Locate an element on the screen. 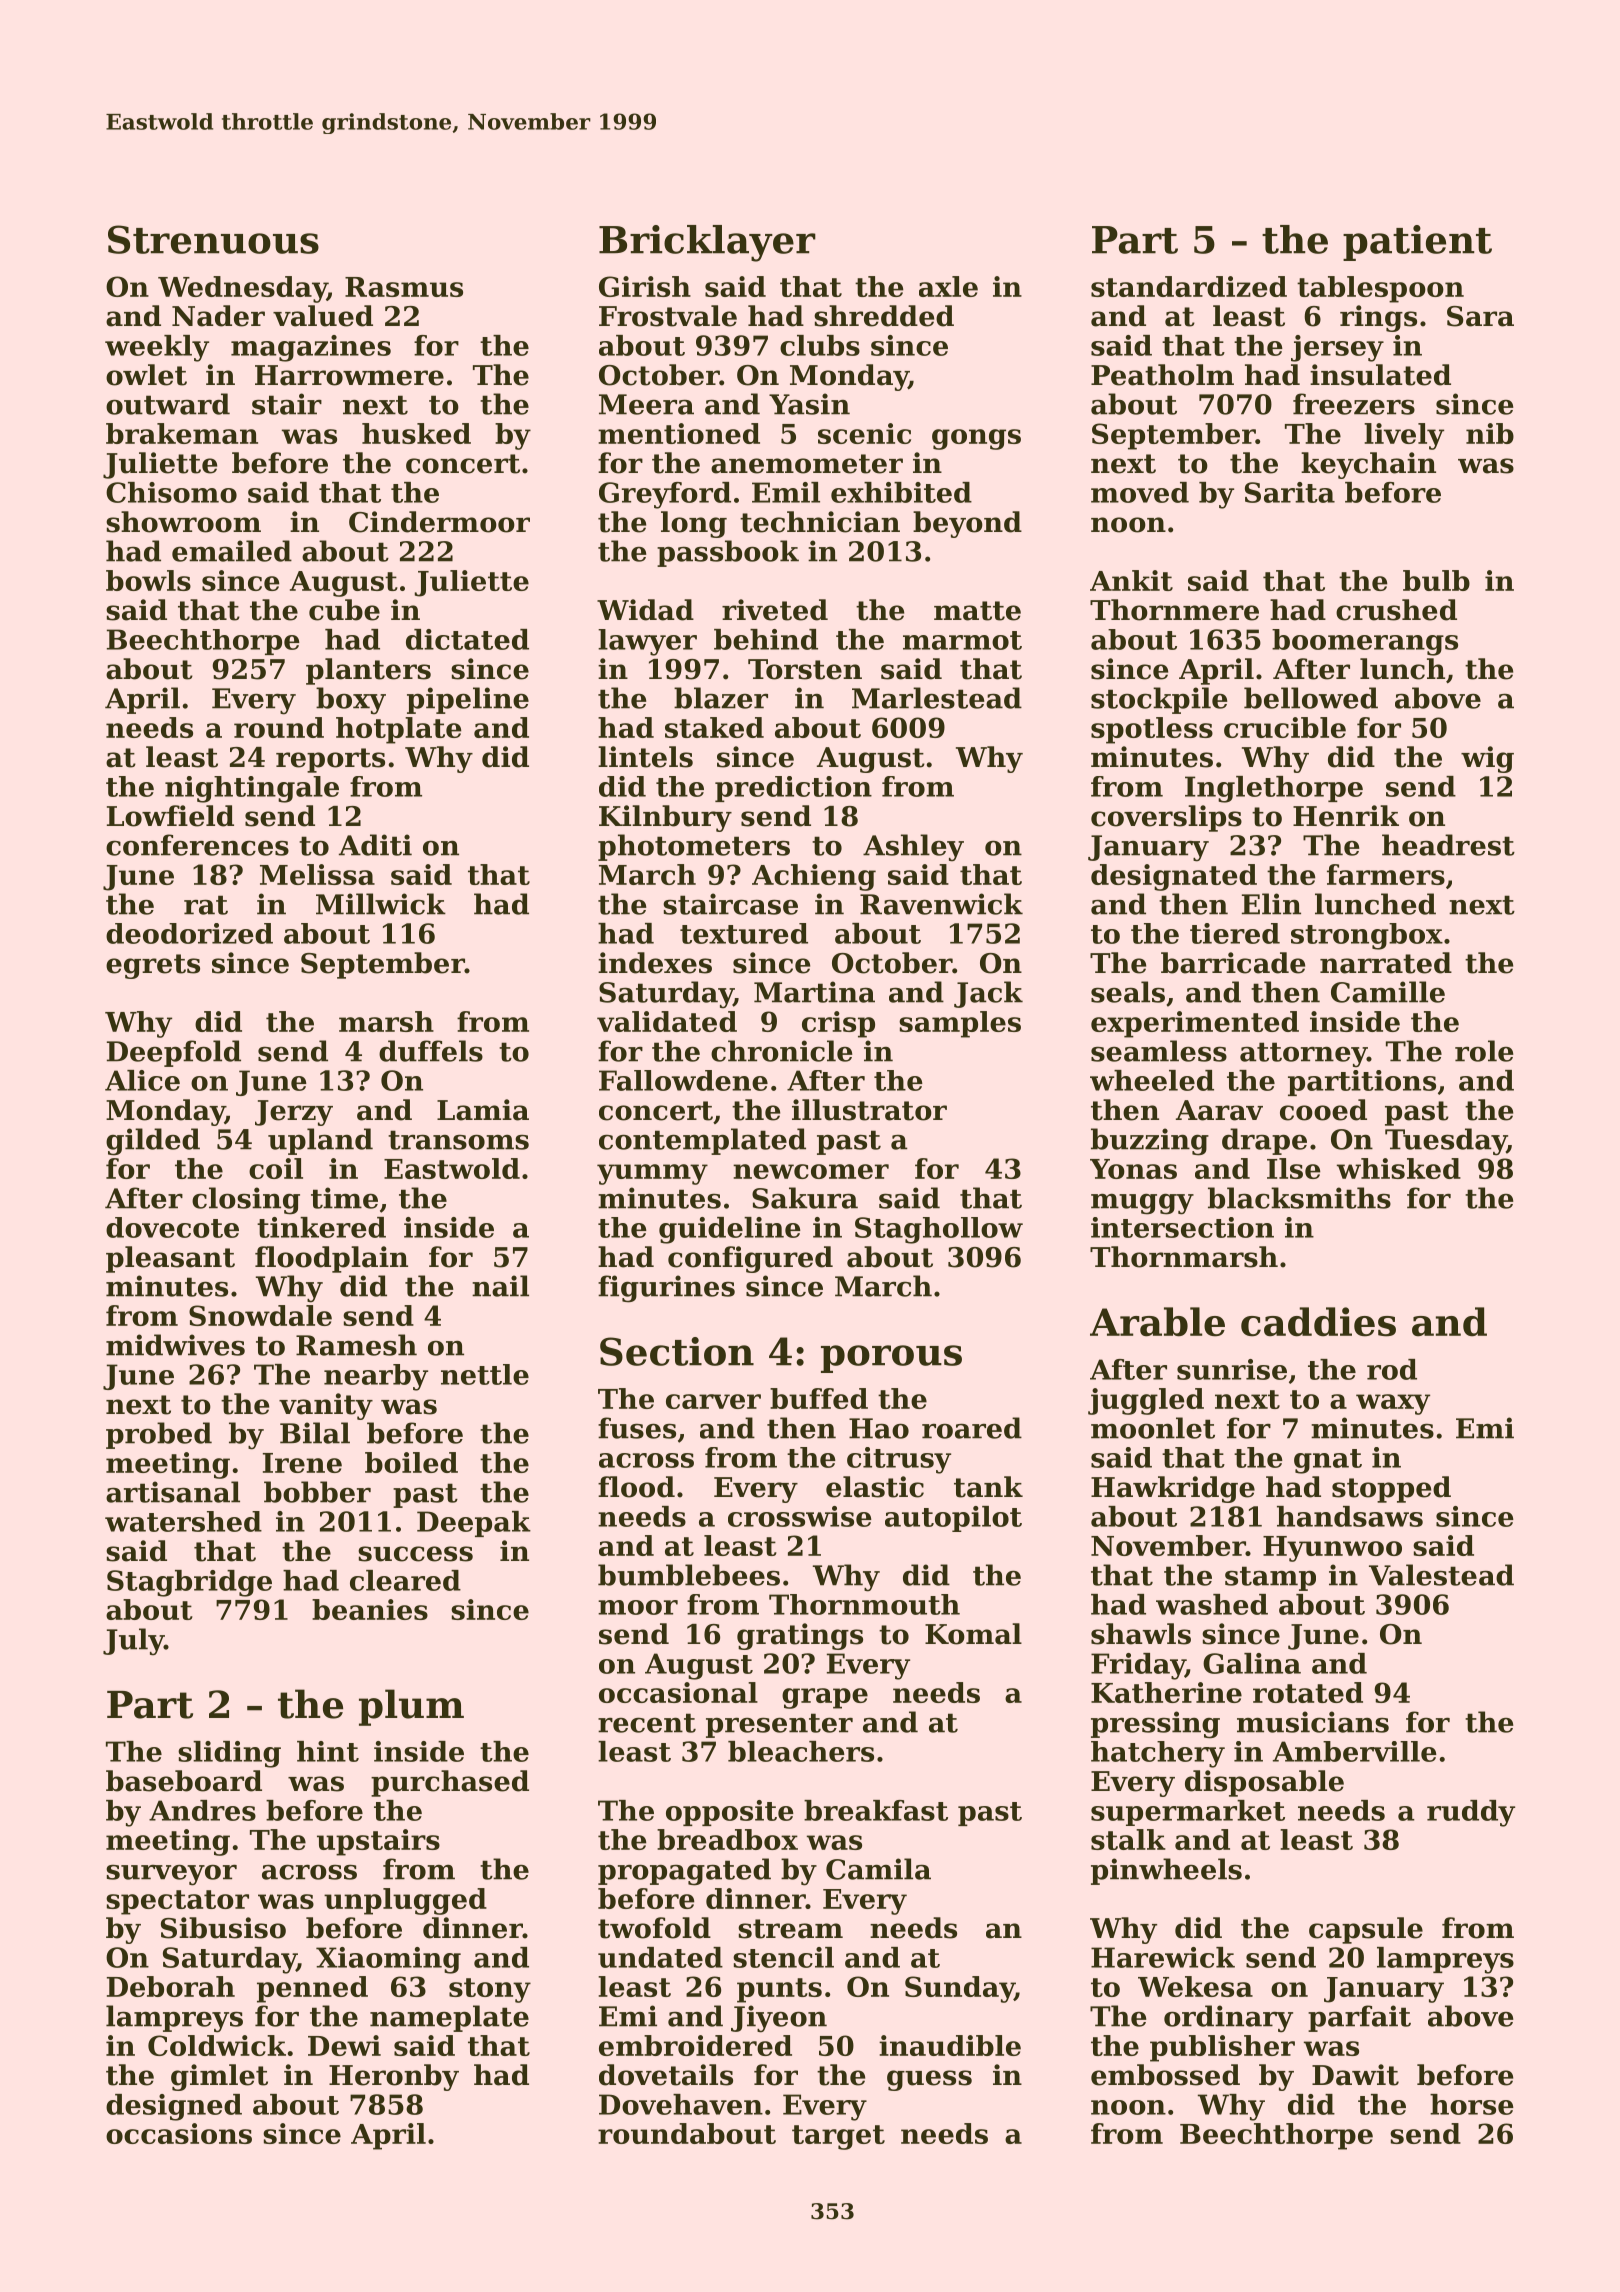 The width and height of the screenshot is (1620, 2292). Rasmus is located at coordinates (404, 287).
